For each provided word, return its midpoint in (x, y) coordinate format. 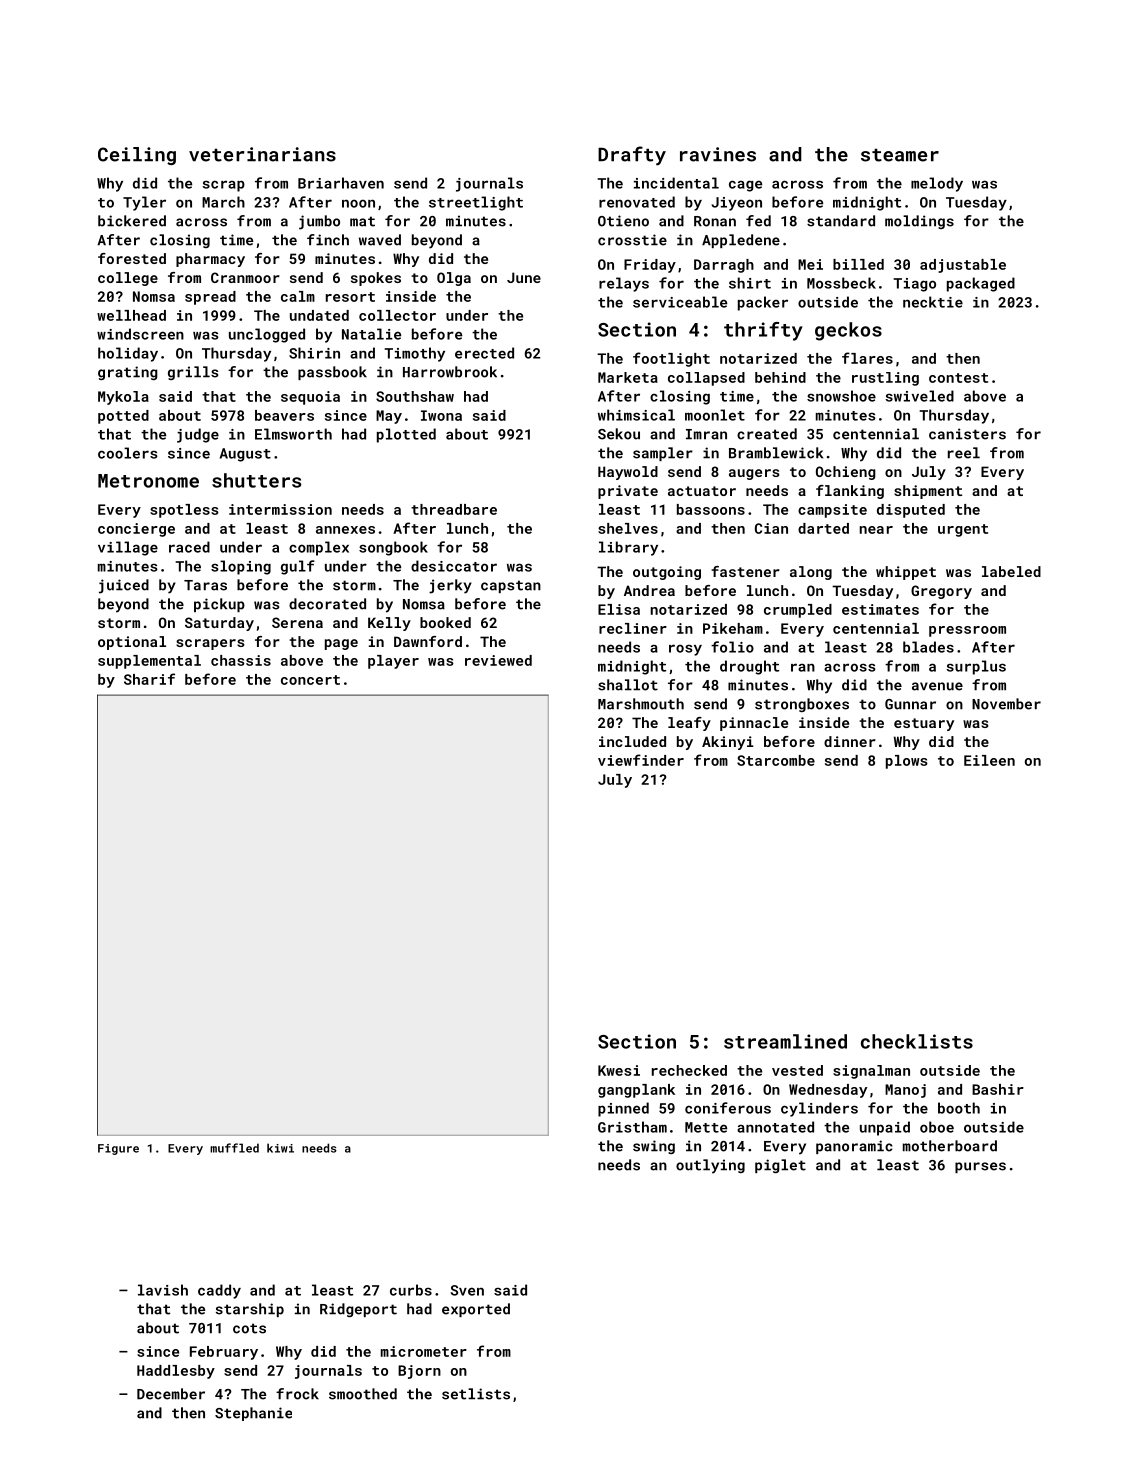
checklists (917, 1041)
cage (745, 186)
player (393, 662)
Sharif (149, 679)
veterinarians (262, 154)
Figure (118, 1149)
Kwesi (619, 1070)
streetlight (476, 203)
